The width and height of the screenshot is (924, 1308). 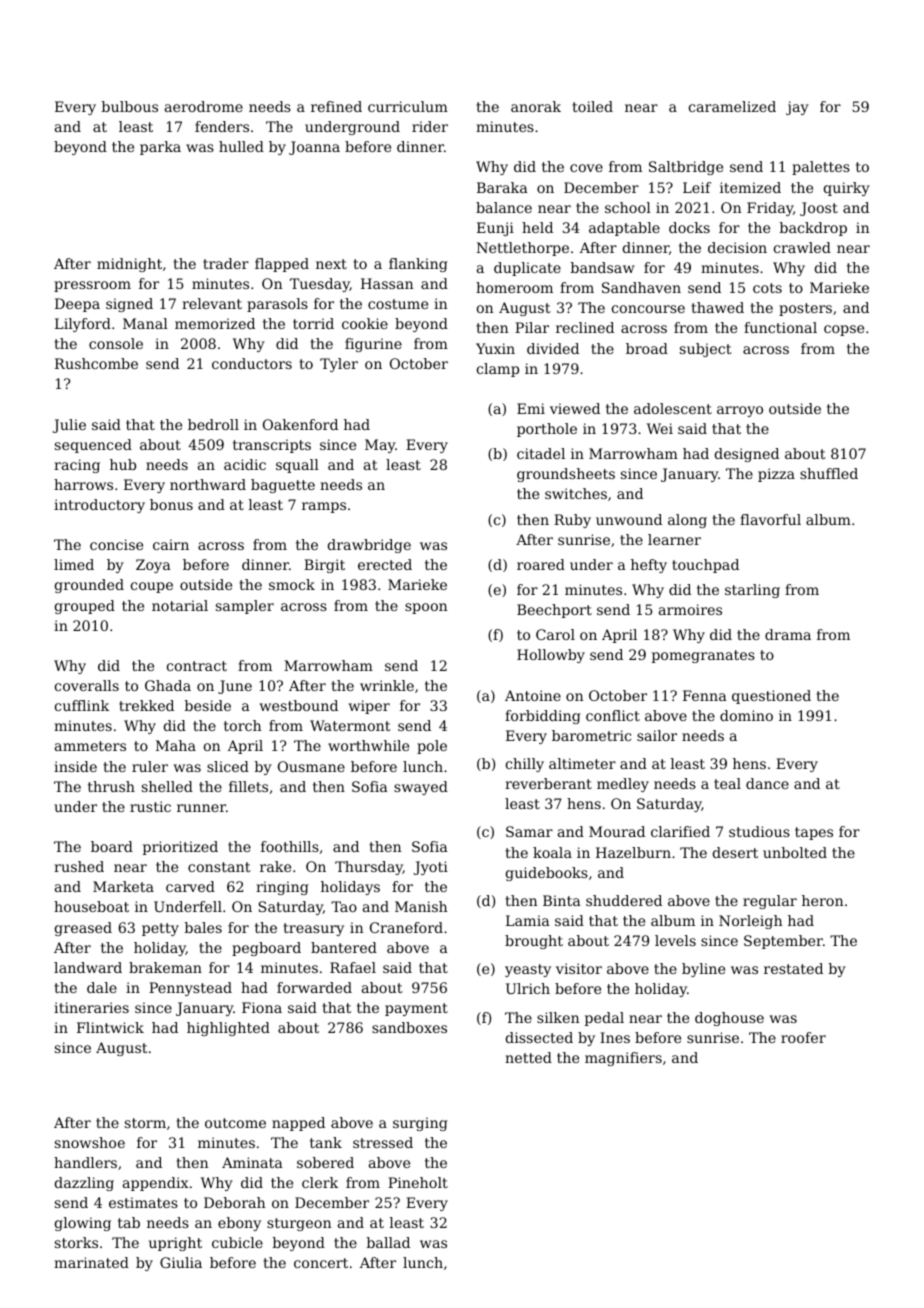 What do you see at coordinates (152, 587) in the screenshot?
I see `coupe` at bounding box center [152, 587].
